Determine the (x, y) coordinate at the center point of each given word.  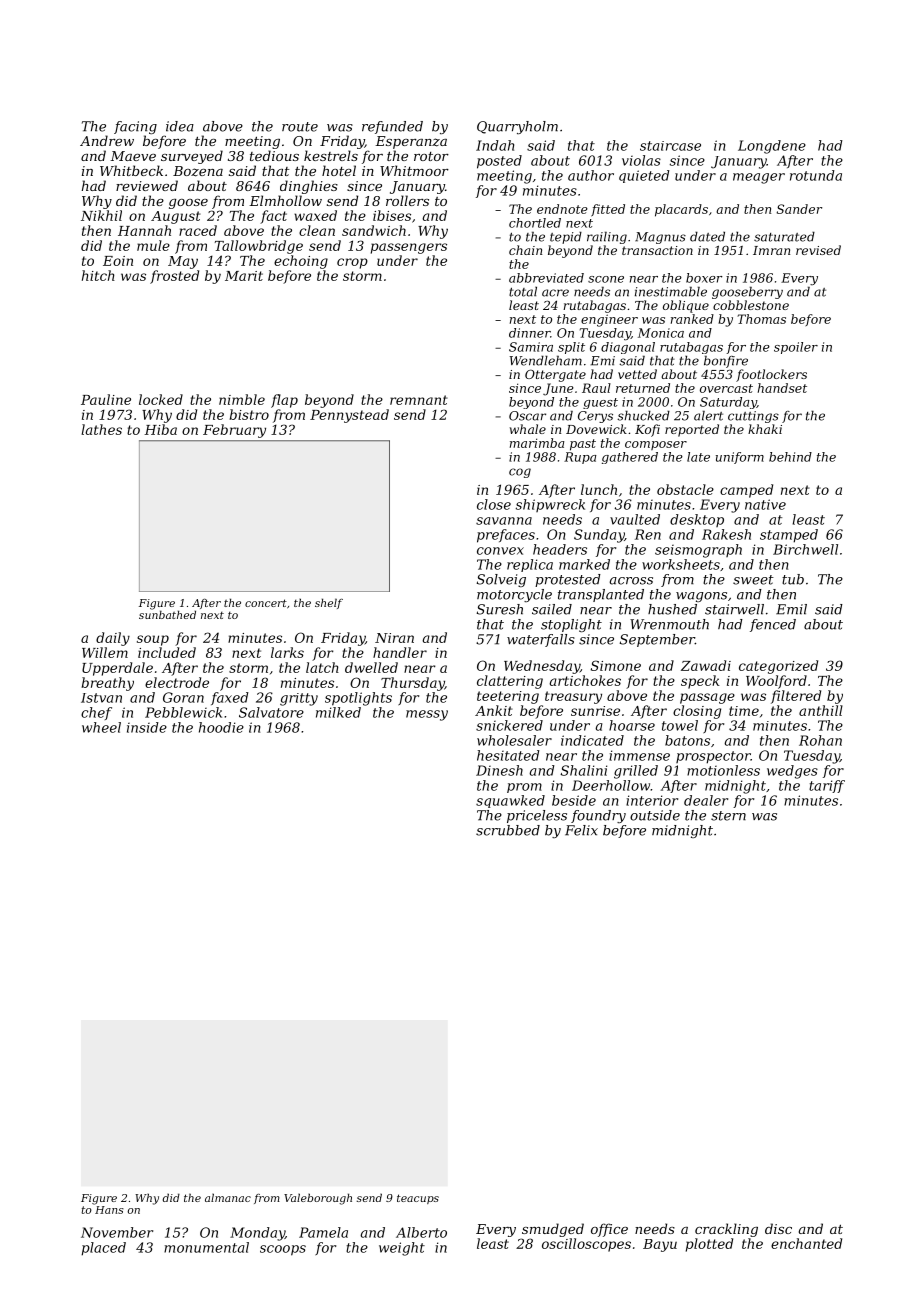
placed (103, 1249)
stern (728, 816)
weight (402, 1249)
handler (400, 652)
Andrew (107, 140)
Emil (791, 609)
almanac (228, 1197)
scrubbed (508, 830)
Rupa (580, 458)
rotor (431, 156)
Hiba (160, 429)
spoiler (796, 348)
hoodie (221, 727)
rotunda (816, 175)
